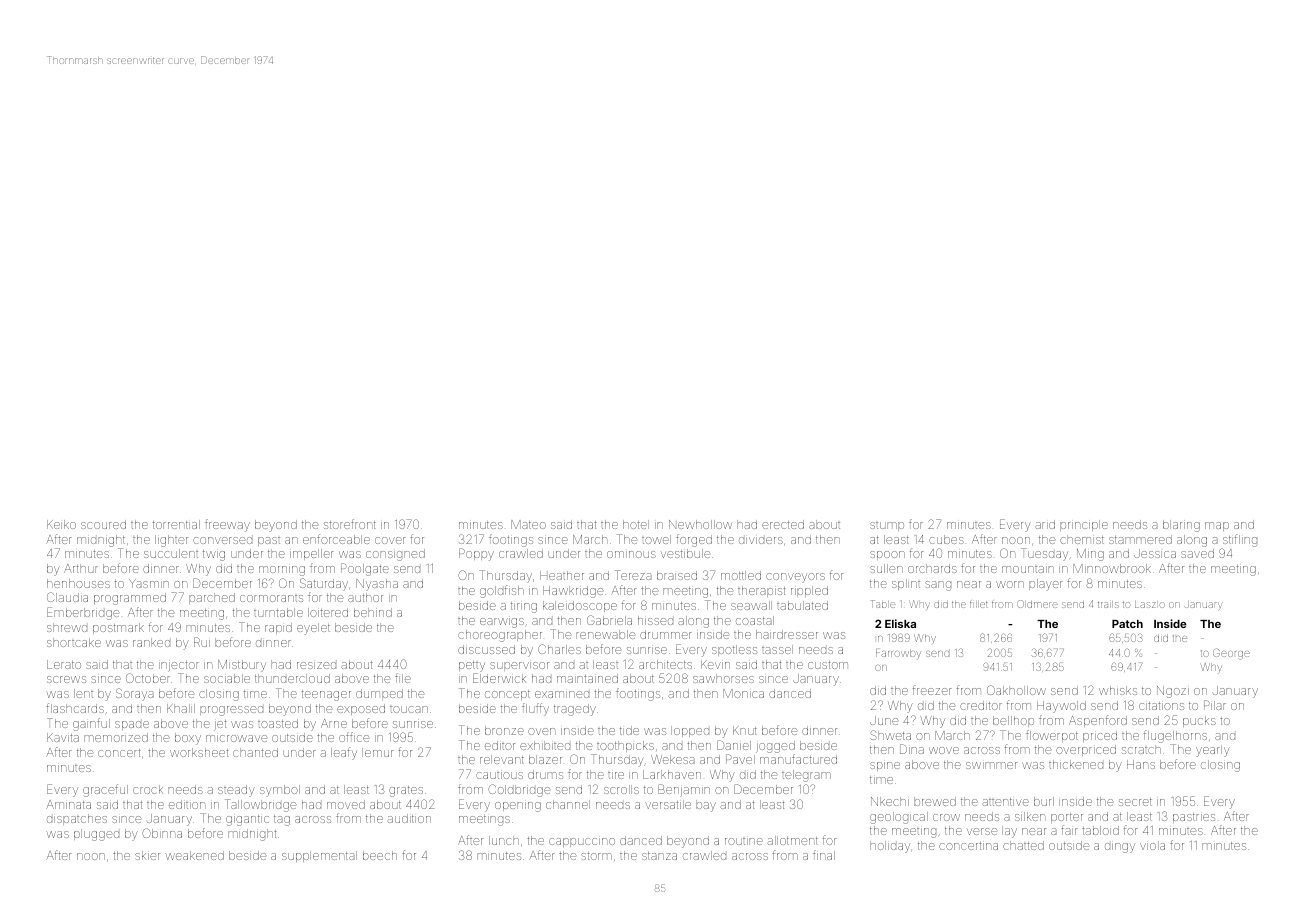 This screenshot has width=1308, height=924. I want to click on Saturday, so click(324, 584).
